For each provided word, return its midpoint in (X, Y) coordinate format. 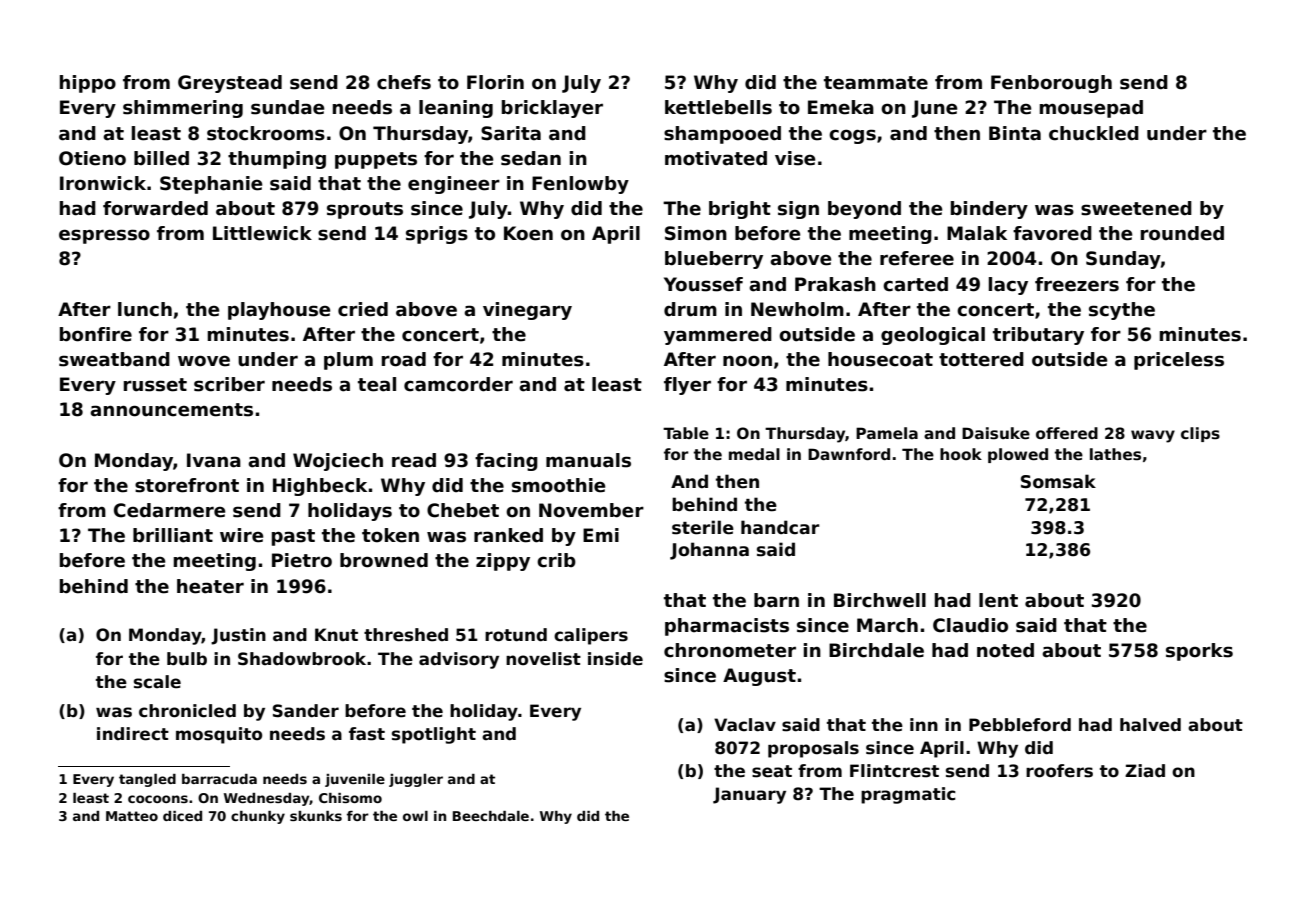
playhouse (279, 311)
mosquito (219, 735)
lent (998, 600)
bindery (989, 210)
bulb (187, 659)
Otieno (92, 158)
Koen (528, 233)
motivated (716, 158)
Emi (601, 535)
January (749, 795)
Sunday (1123, 260)
